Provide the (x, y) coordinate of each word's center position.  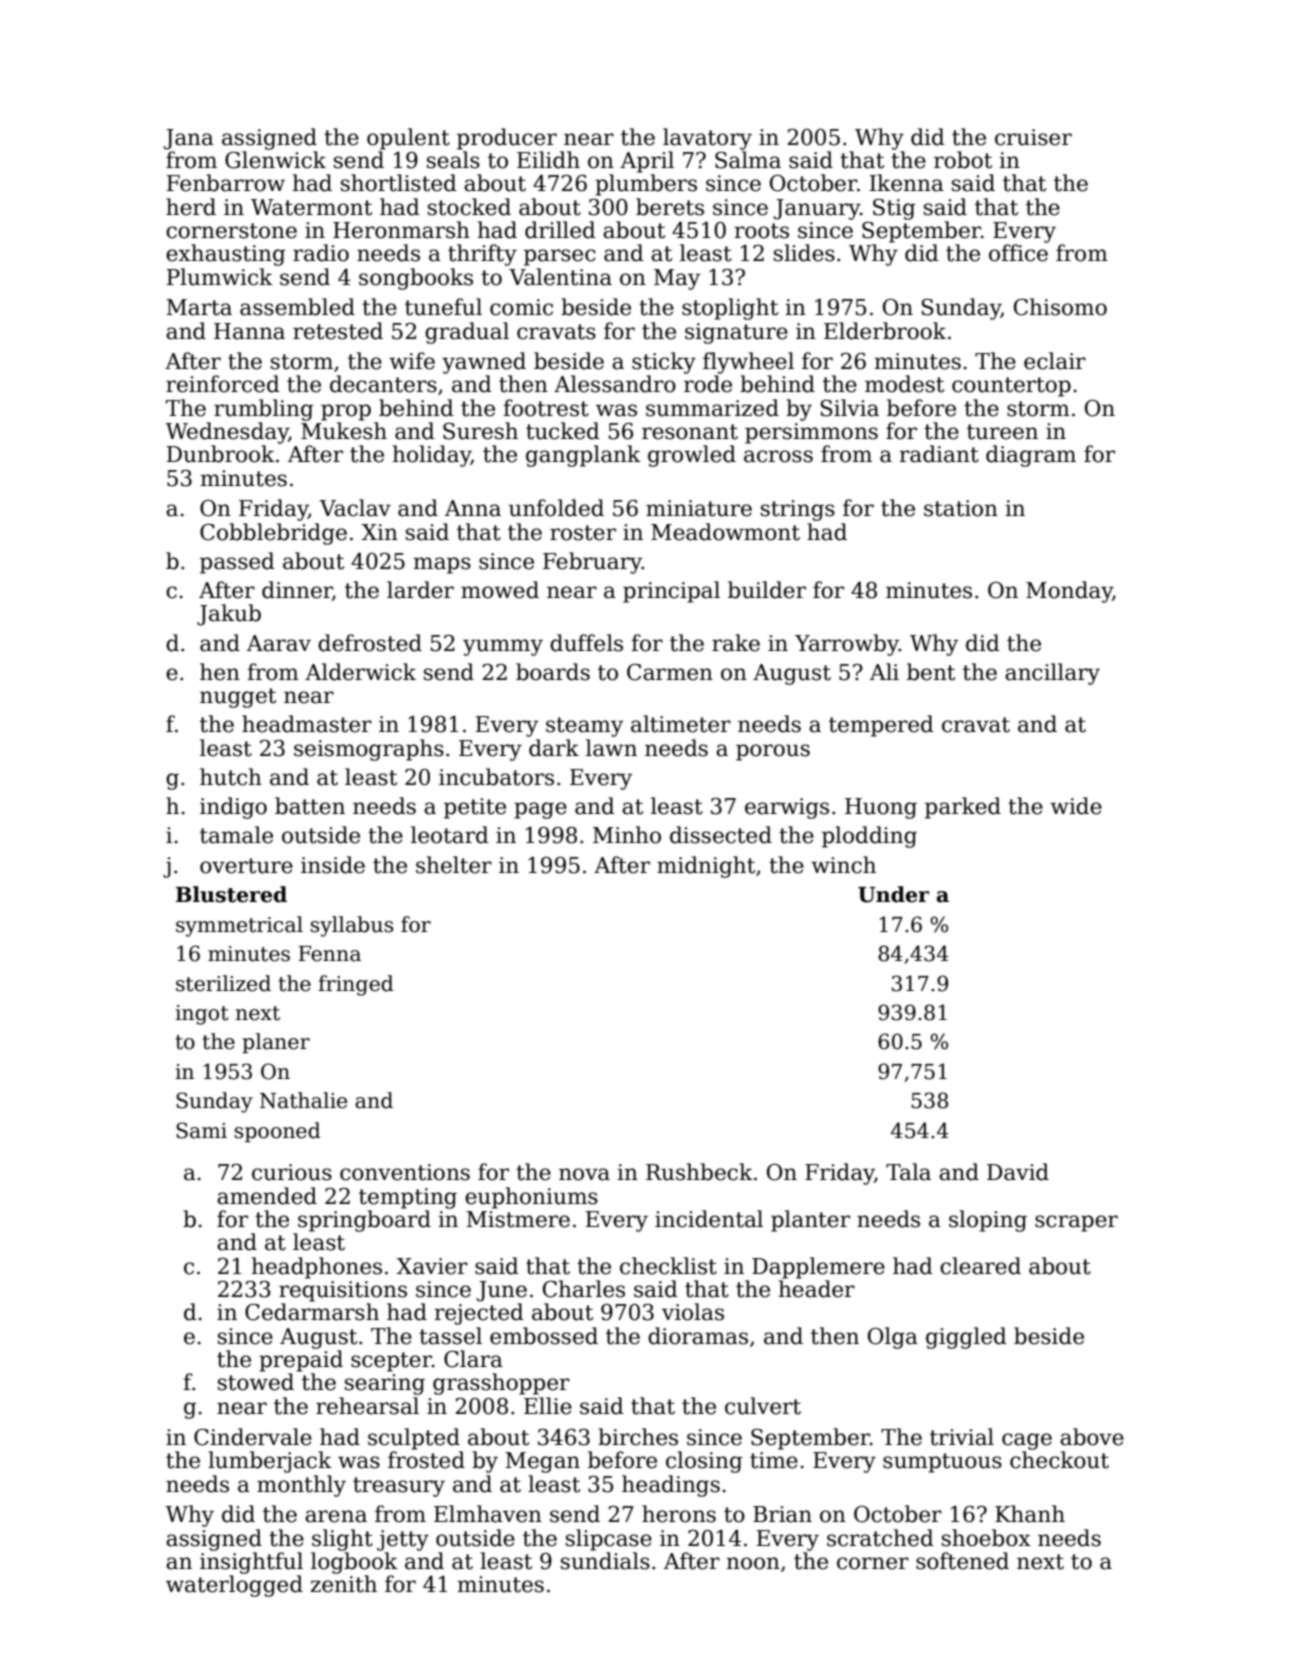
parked (963, 808)
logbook (354, 1563)
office (1018, 253)
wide (1076, 806)
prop (346, 412)
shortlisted (399, 183)
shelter (454, 865)
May (677, 279)
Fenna (329, 954)
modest (904, 384)
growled (692, 456)
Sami (201, 1130)
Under (893, 894)
